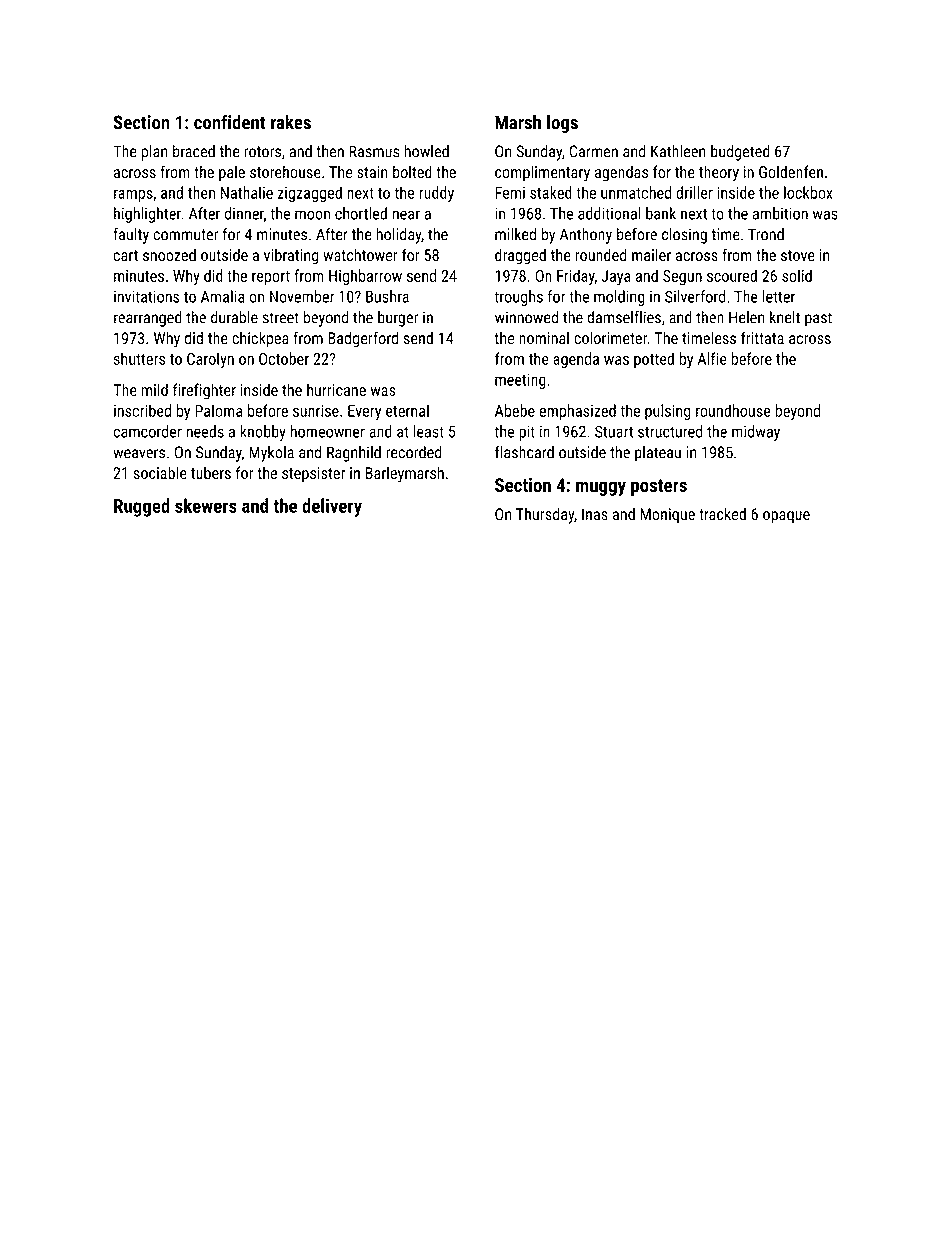 This document has height=1233, width=952. Describe the element at coordinates (518, 298) in the document. I see `troughs` at that location.
